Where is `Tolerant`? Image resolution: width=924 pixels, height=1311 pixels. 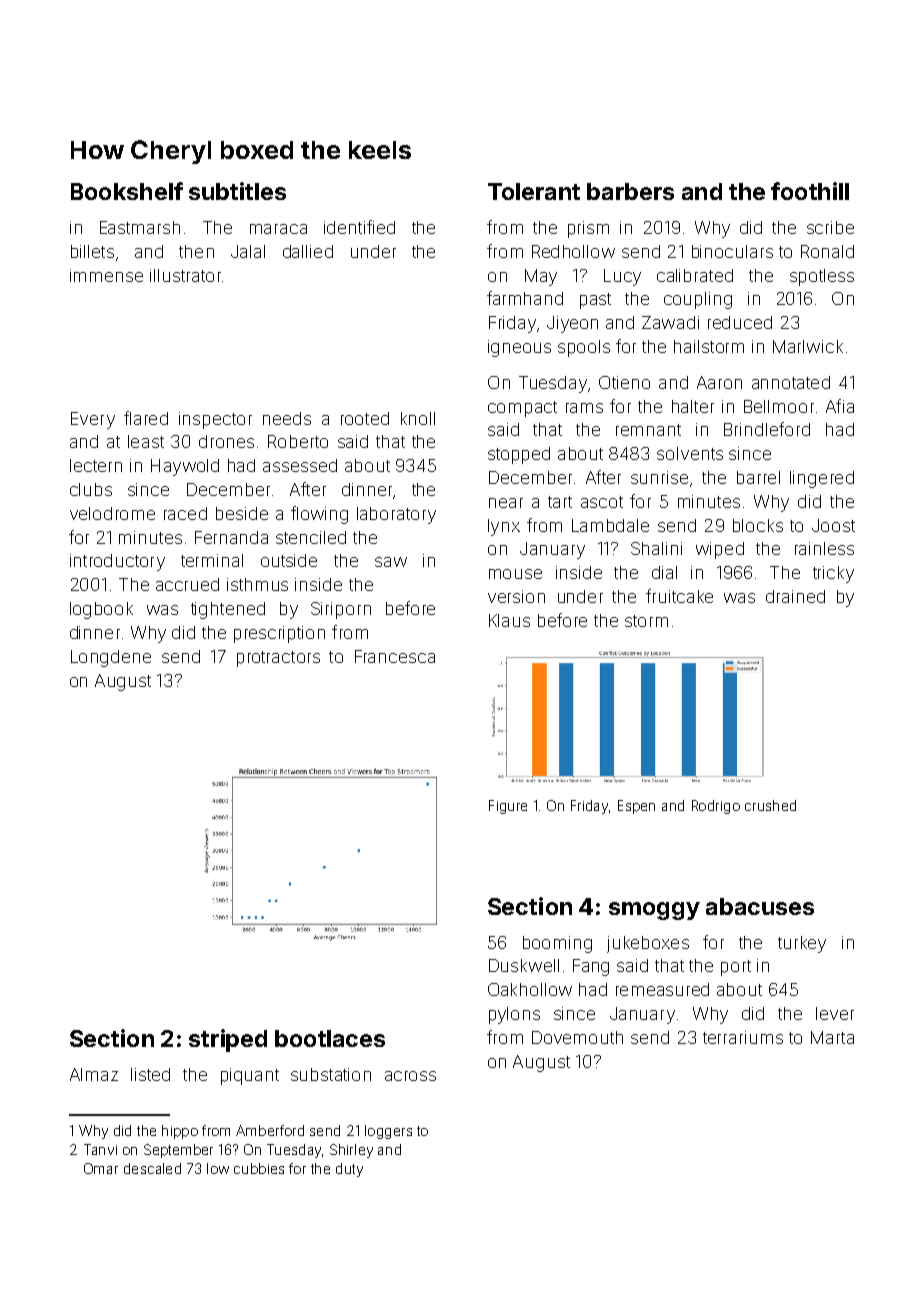
Tolerant is located at coordinates (534, 191).
